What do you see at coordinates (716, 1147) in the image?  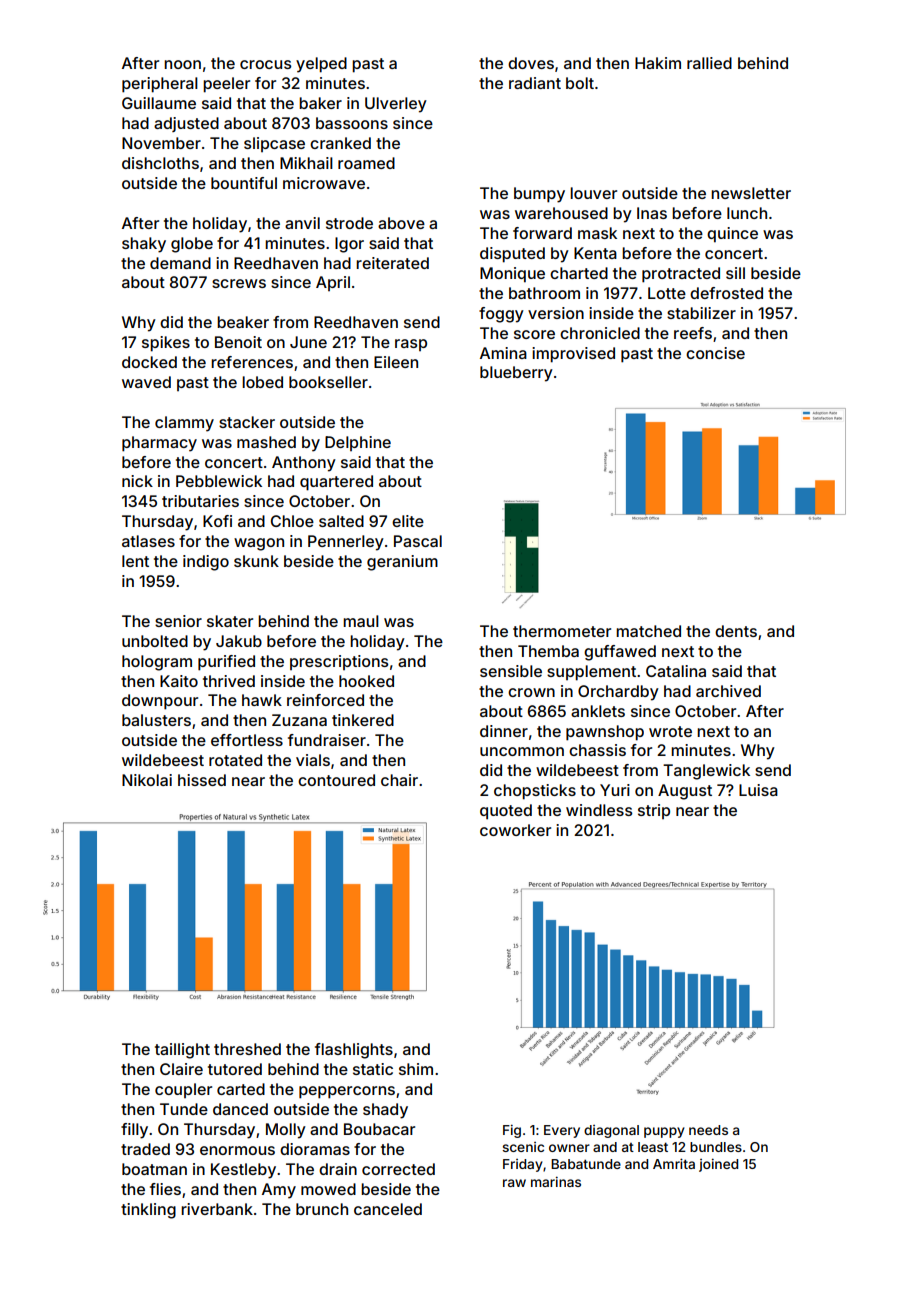 I see `bundles` at bounding box center [716, 1147].
